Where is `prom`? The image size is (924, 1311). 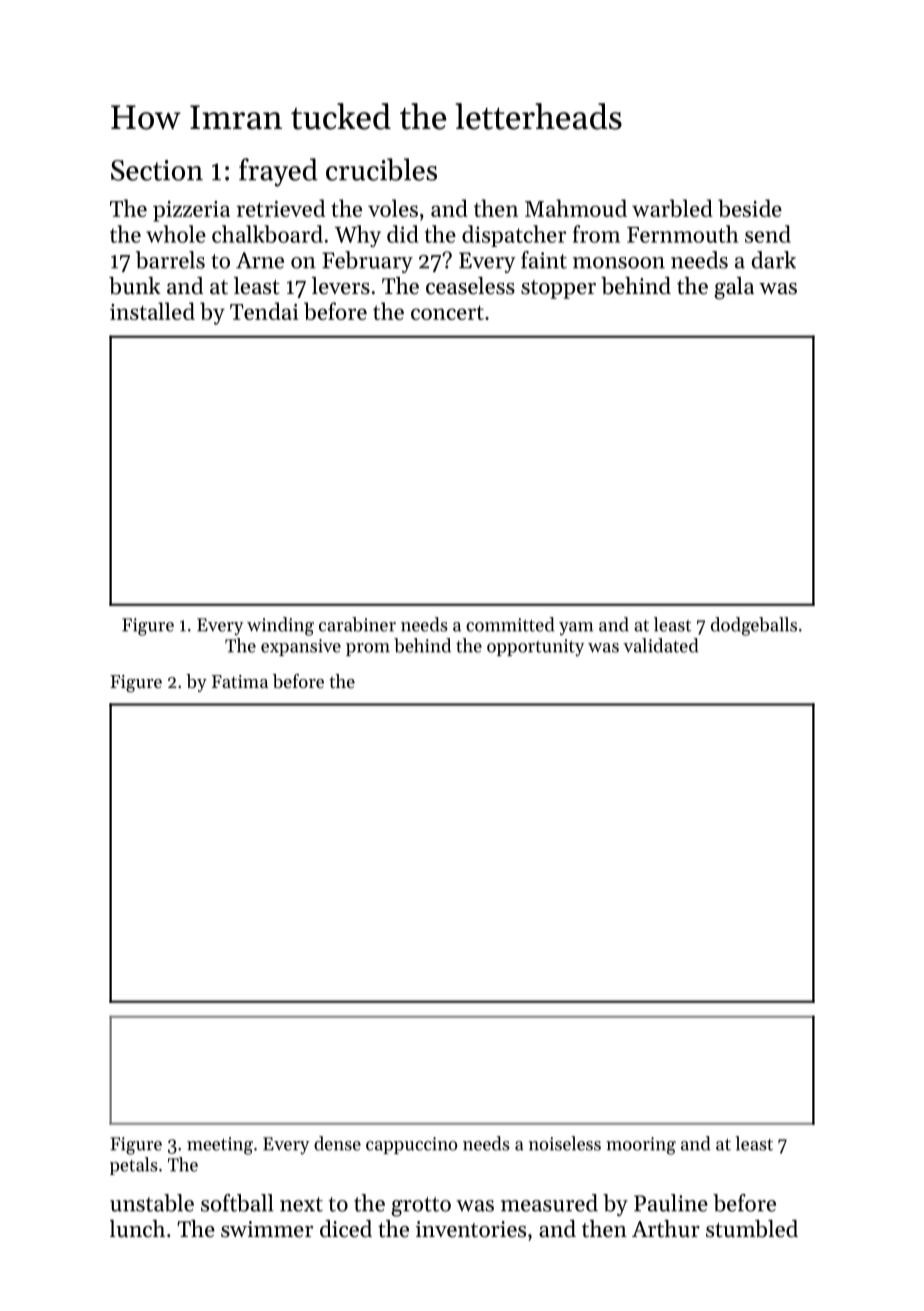 prom is located at coordinates (368, 649).
